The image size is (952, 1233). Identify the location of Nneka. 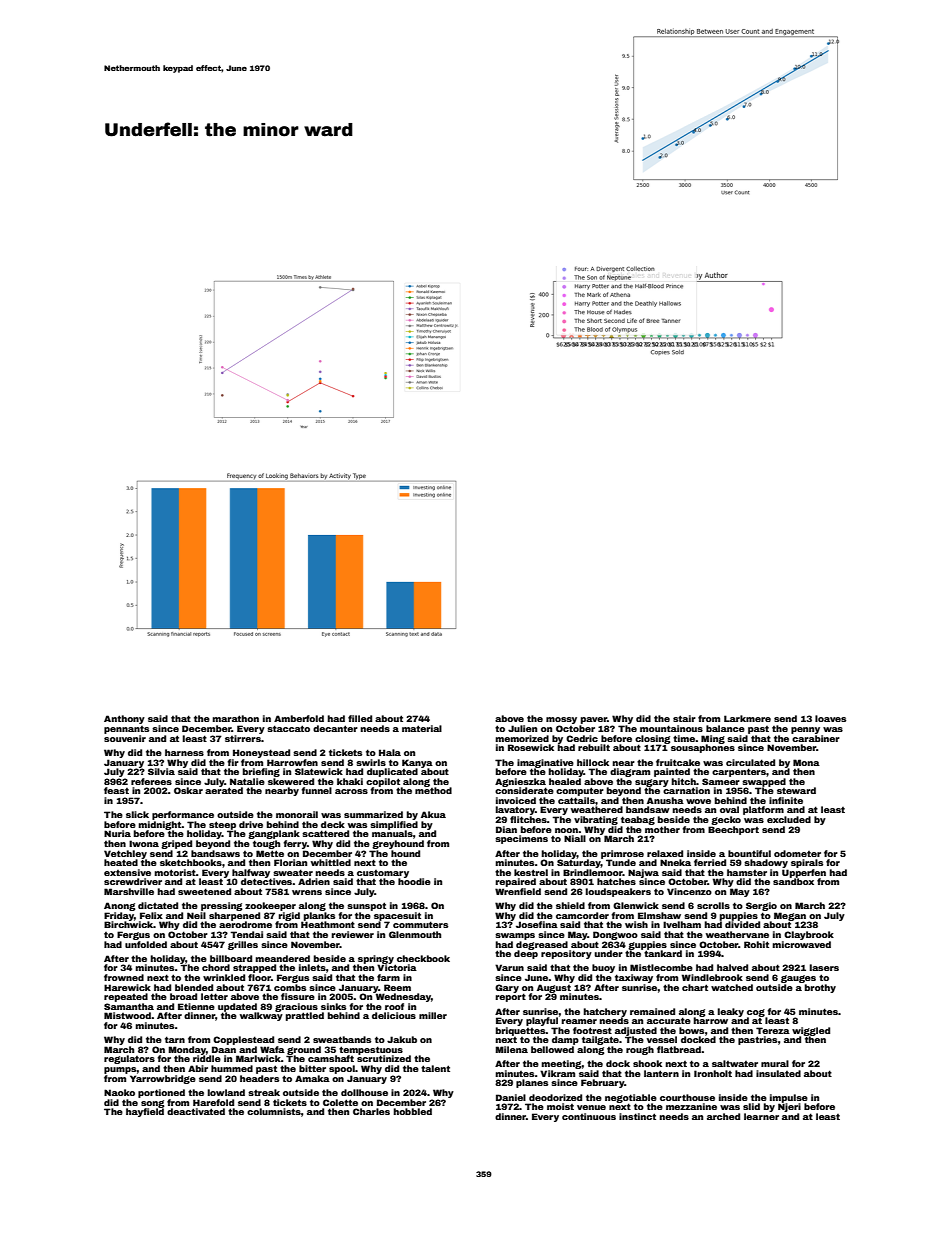
(675, 862).
